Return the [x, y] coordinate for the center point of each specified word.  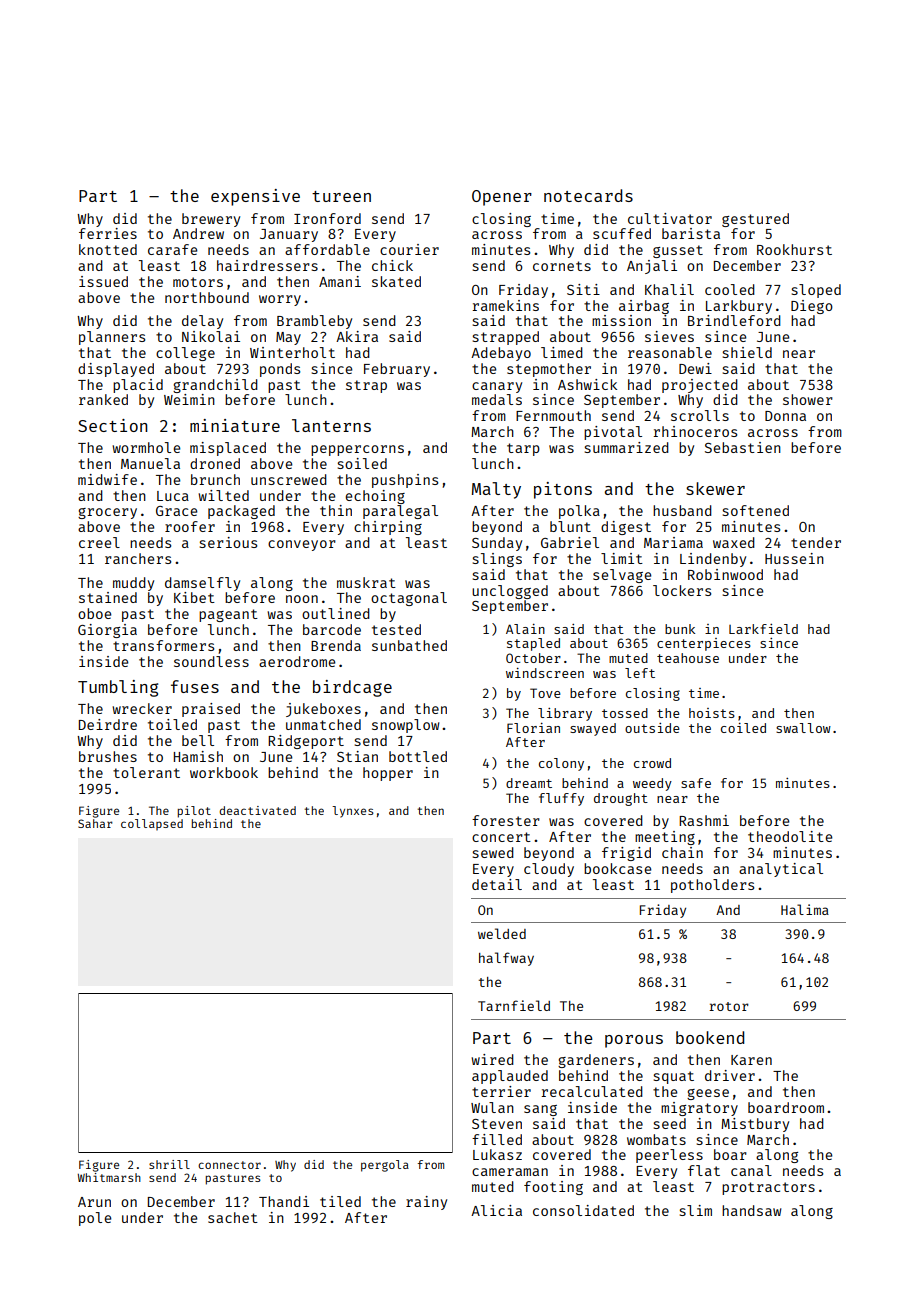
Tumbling [118, 688]
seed [670, 1123]
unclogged [510, 592]
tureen [341, 196]
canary [497, 387]
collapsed [152, 825]
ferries [108, 233]
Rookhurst [794, 249]
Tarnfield [514, 1005]
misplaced [228, 449]
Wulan [492, 1107]
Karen [751, 1060]
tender [816, 542]
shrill [169, 1164]
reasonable [670, 352]
